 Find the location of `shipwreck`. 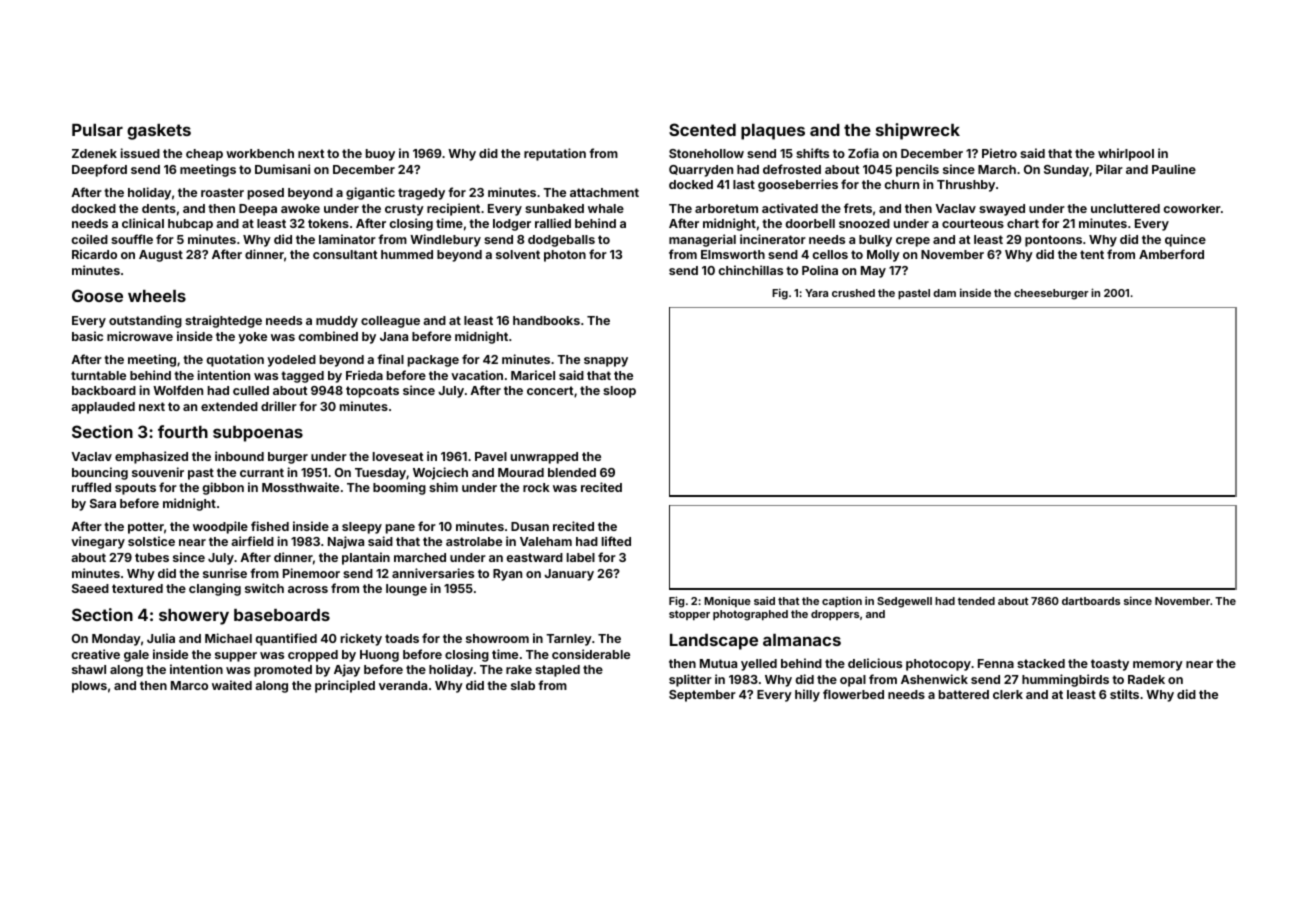

shipwreck is located at coordinates (918, 131).
